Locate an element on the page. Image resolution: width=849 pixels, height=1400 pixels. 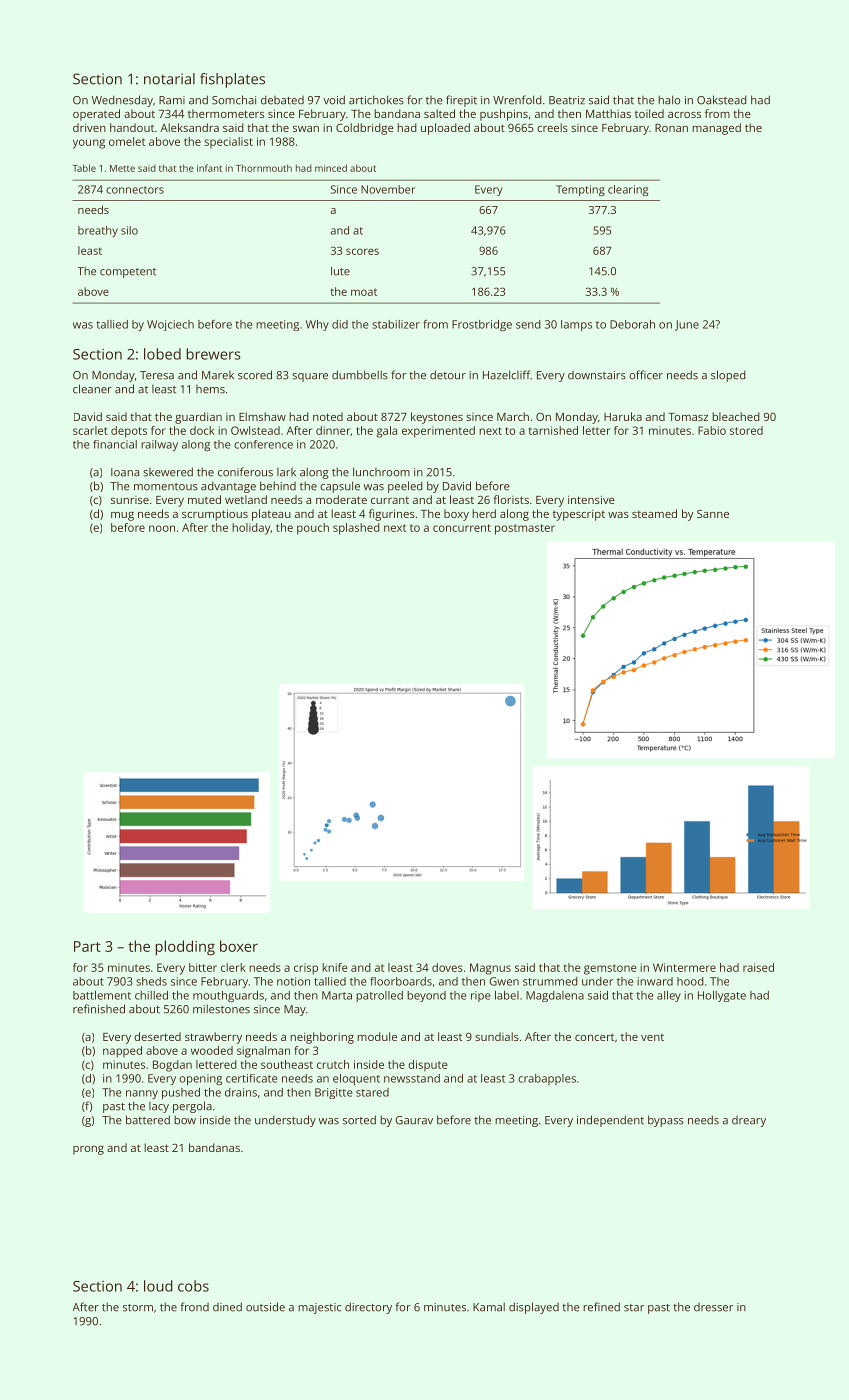
plodding is located at coordinates (185, 948).
